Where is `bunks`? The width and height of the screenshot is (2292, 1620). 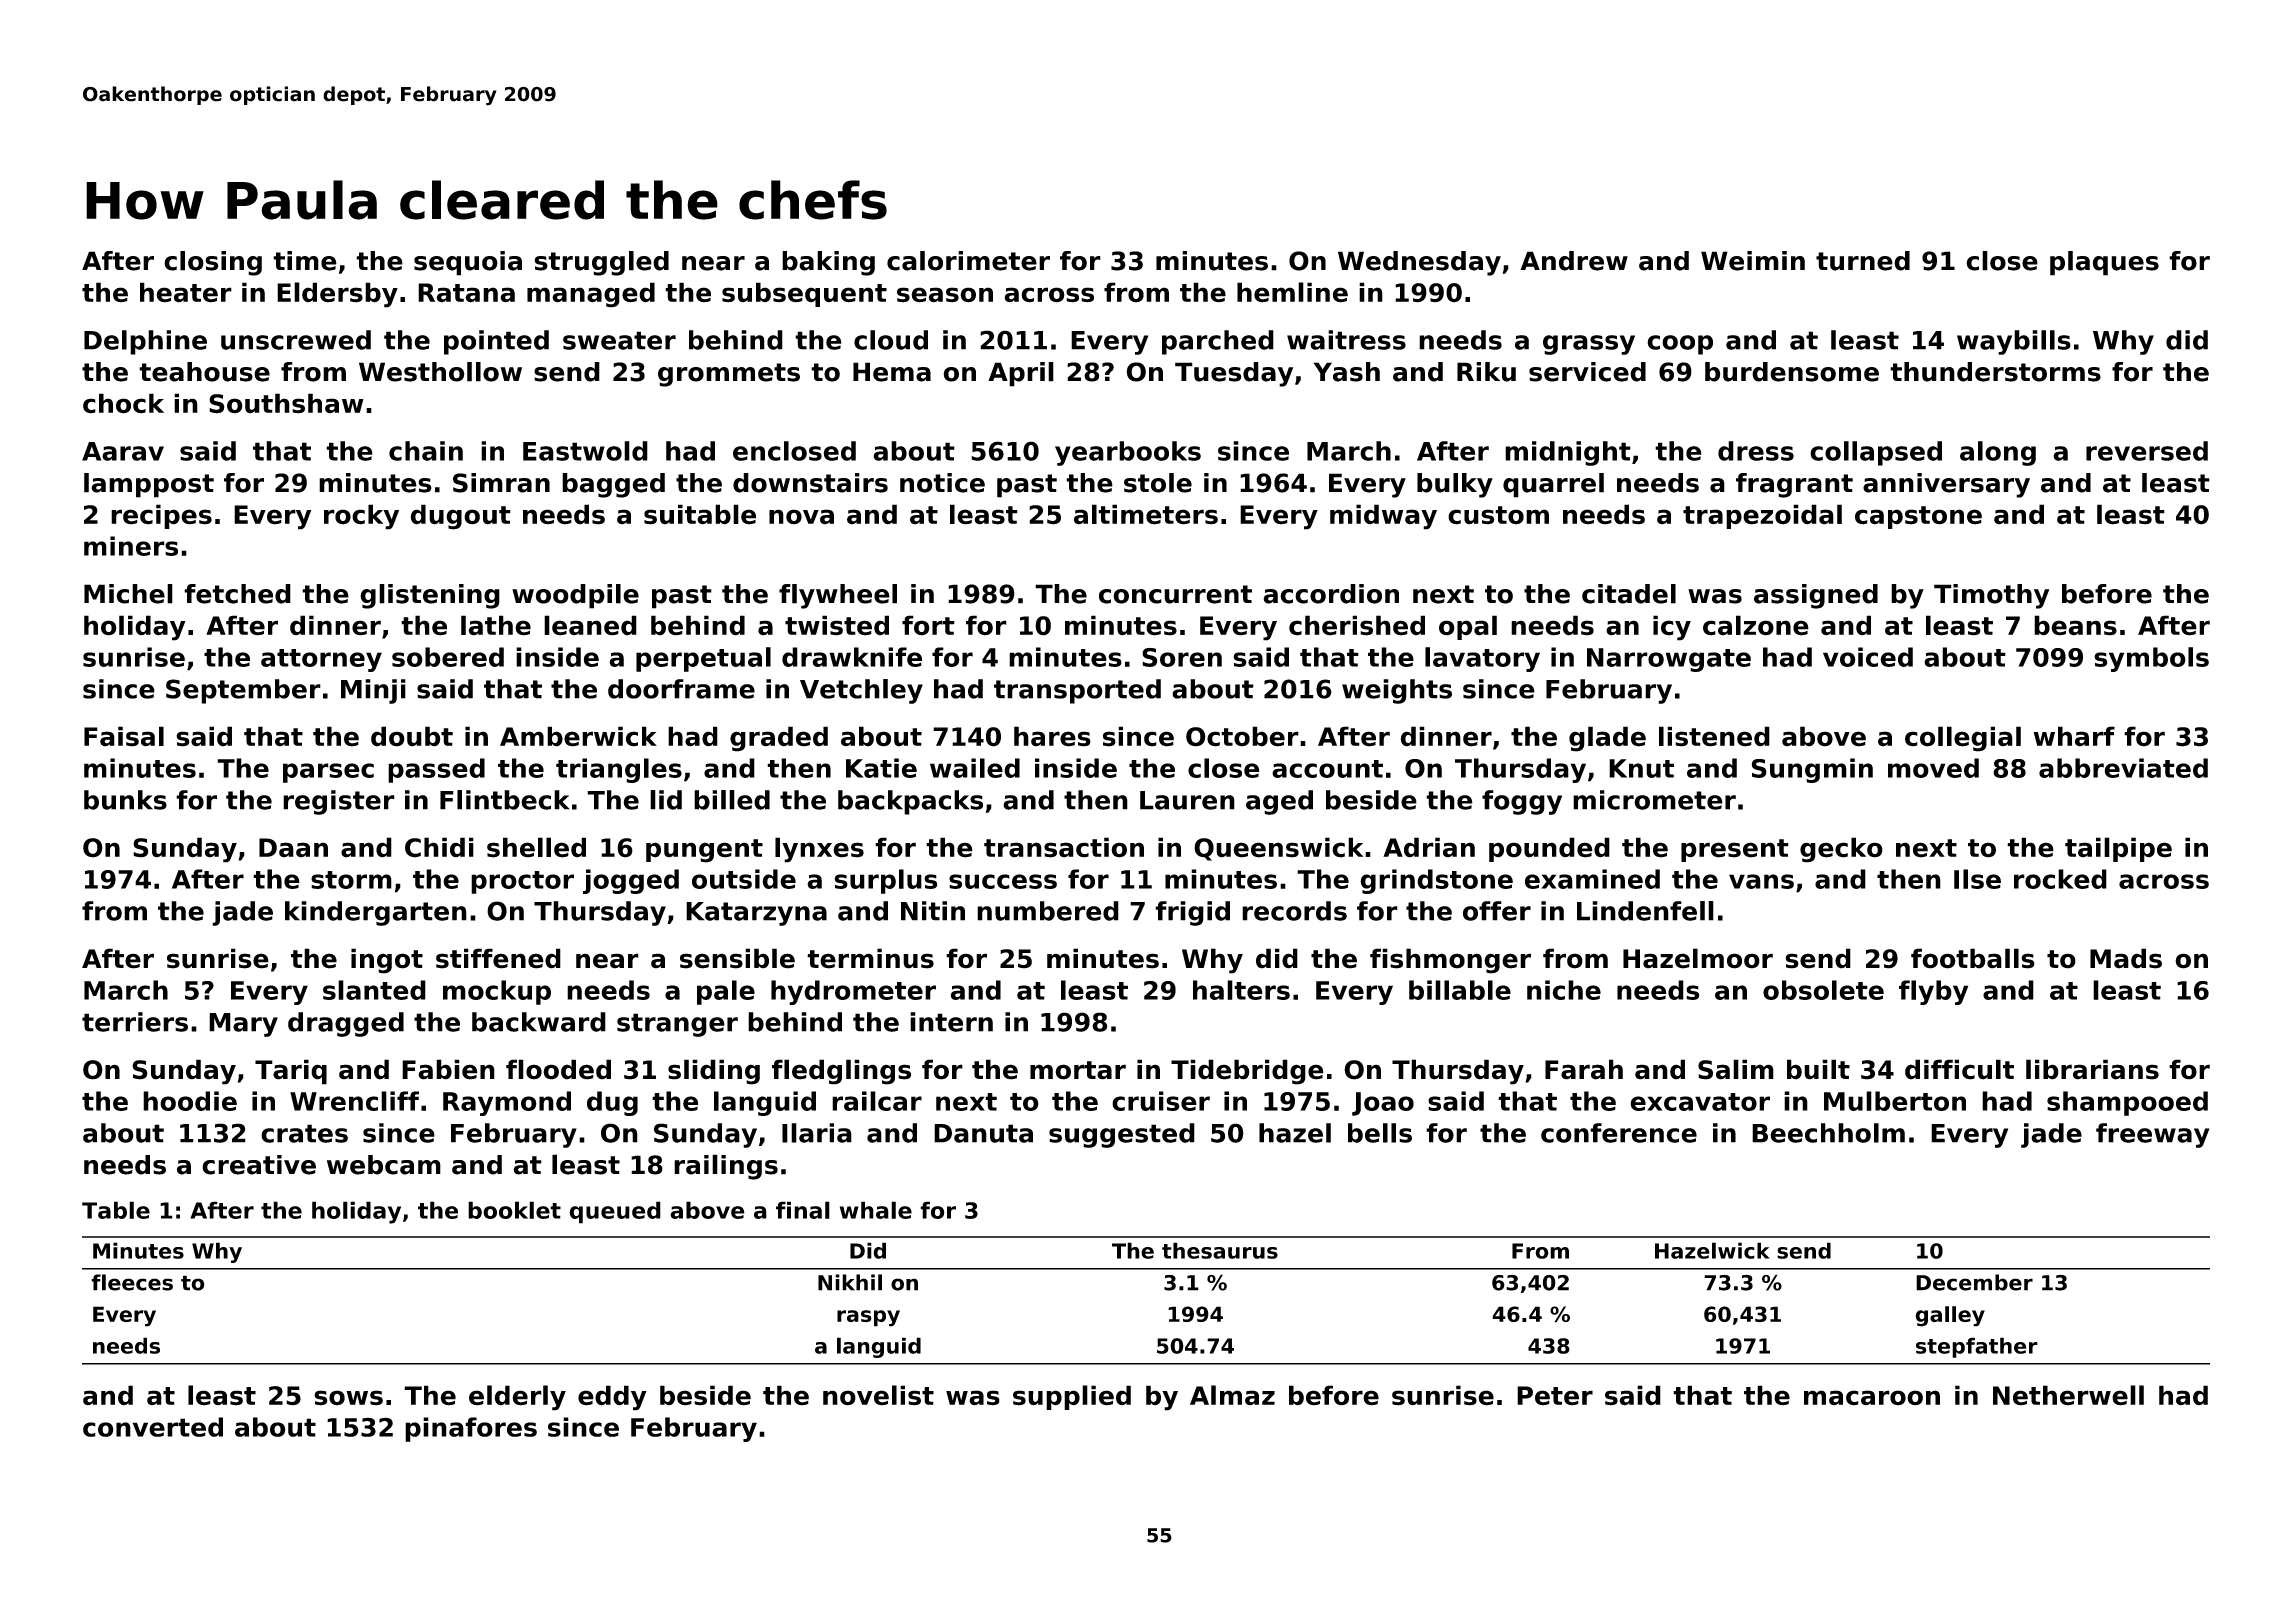
bunks is located at coordinates (125, 800).
